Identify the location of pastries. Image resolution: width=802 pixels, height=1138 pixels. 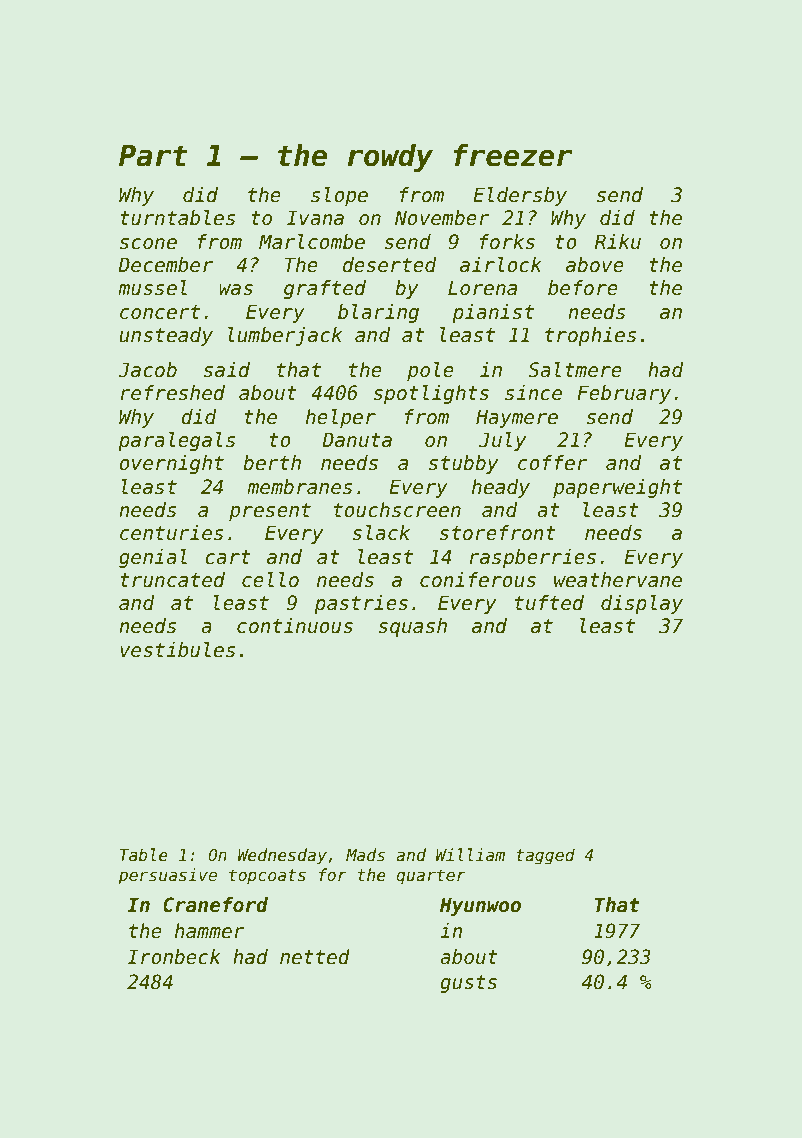
(361, 604).
